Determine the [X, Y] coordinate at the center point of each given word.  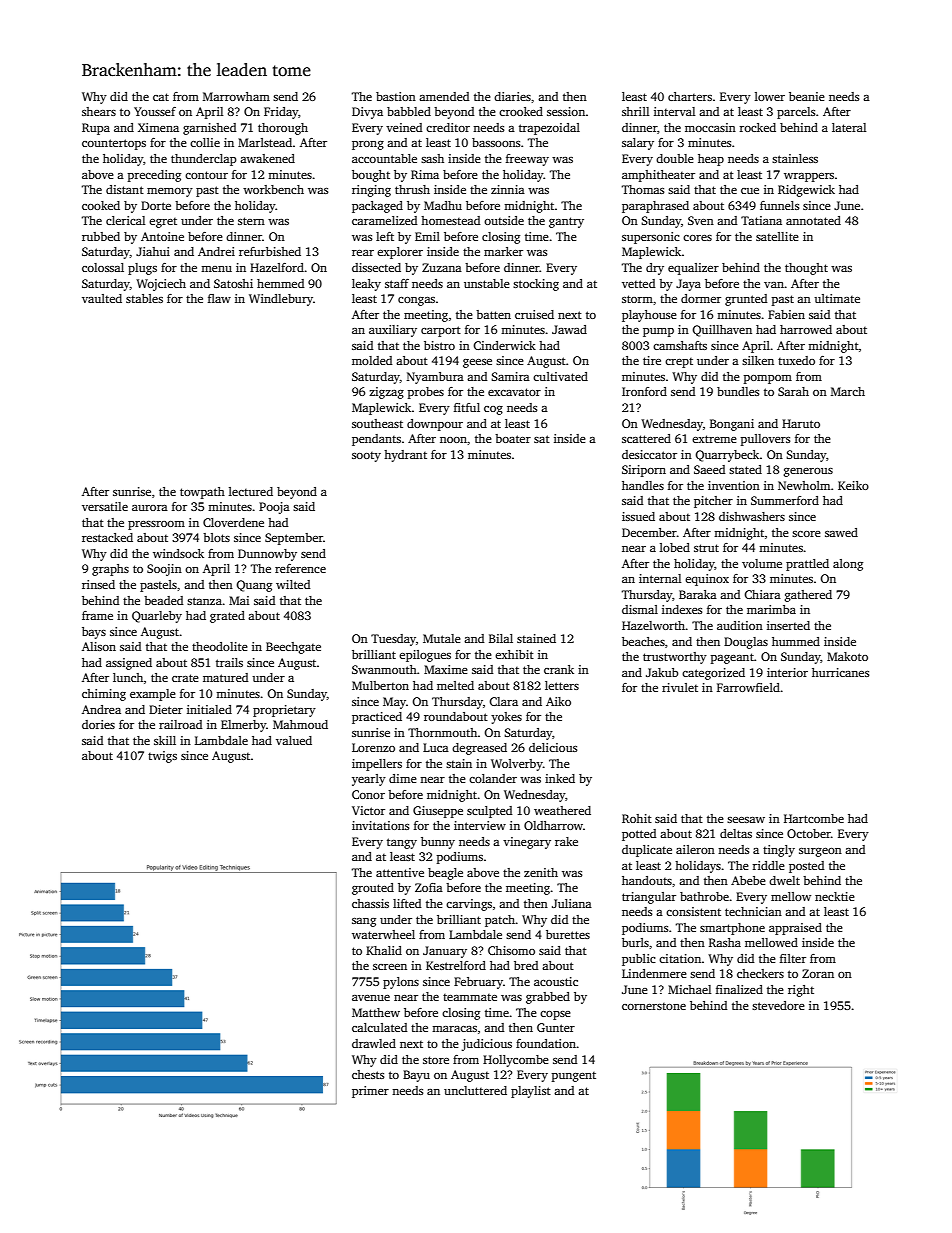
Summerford [785, 500]
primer [370, 1092]
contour [206, 175]
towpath [202, 493]
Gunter [556, 1027]
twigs [162, 757]
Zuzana [442, 267]
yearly [369, 780]
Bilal [501, 638]
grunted [746, 300]
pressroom [156, 525]
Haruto [801, 423]
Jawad [569, 329]
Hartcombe [814, 818]
